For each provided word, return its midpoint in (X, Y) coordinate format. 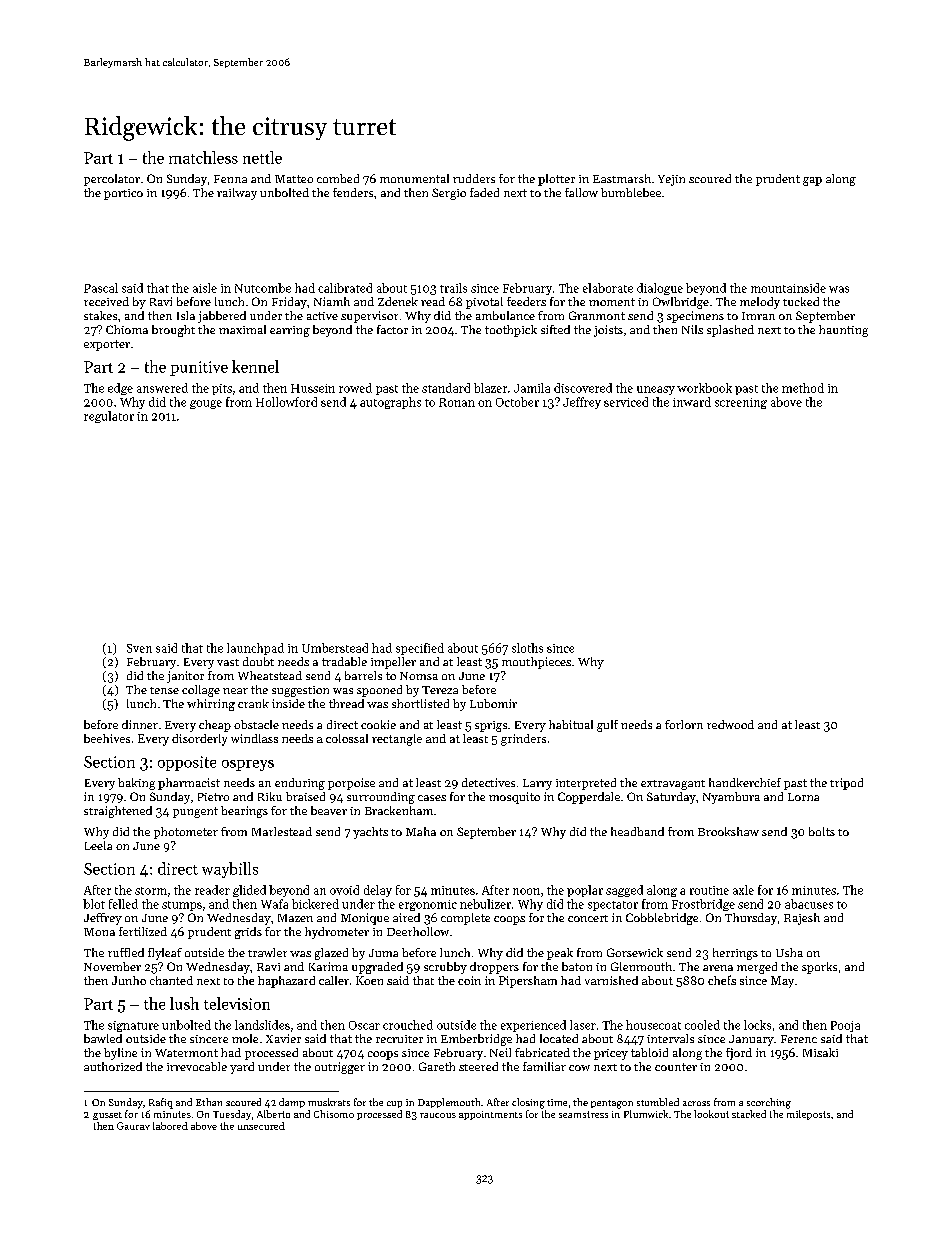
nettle (262, 157)
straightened (118, 812)
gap (812, 181)
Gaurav (133, 1126)
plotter (556, 180)
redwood (730, 724)
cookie (378, 724)
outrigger (340, 1068)
